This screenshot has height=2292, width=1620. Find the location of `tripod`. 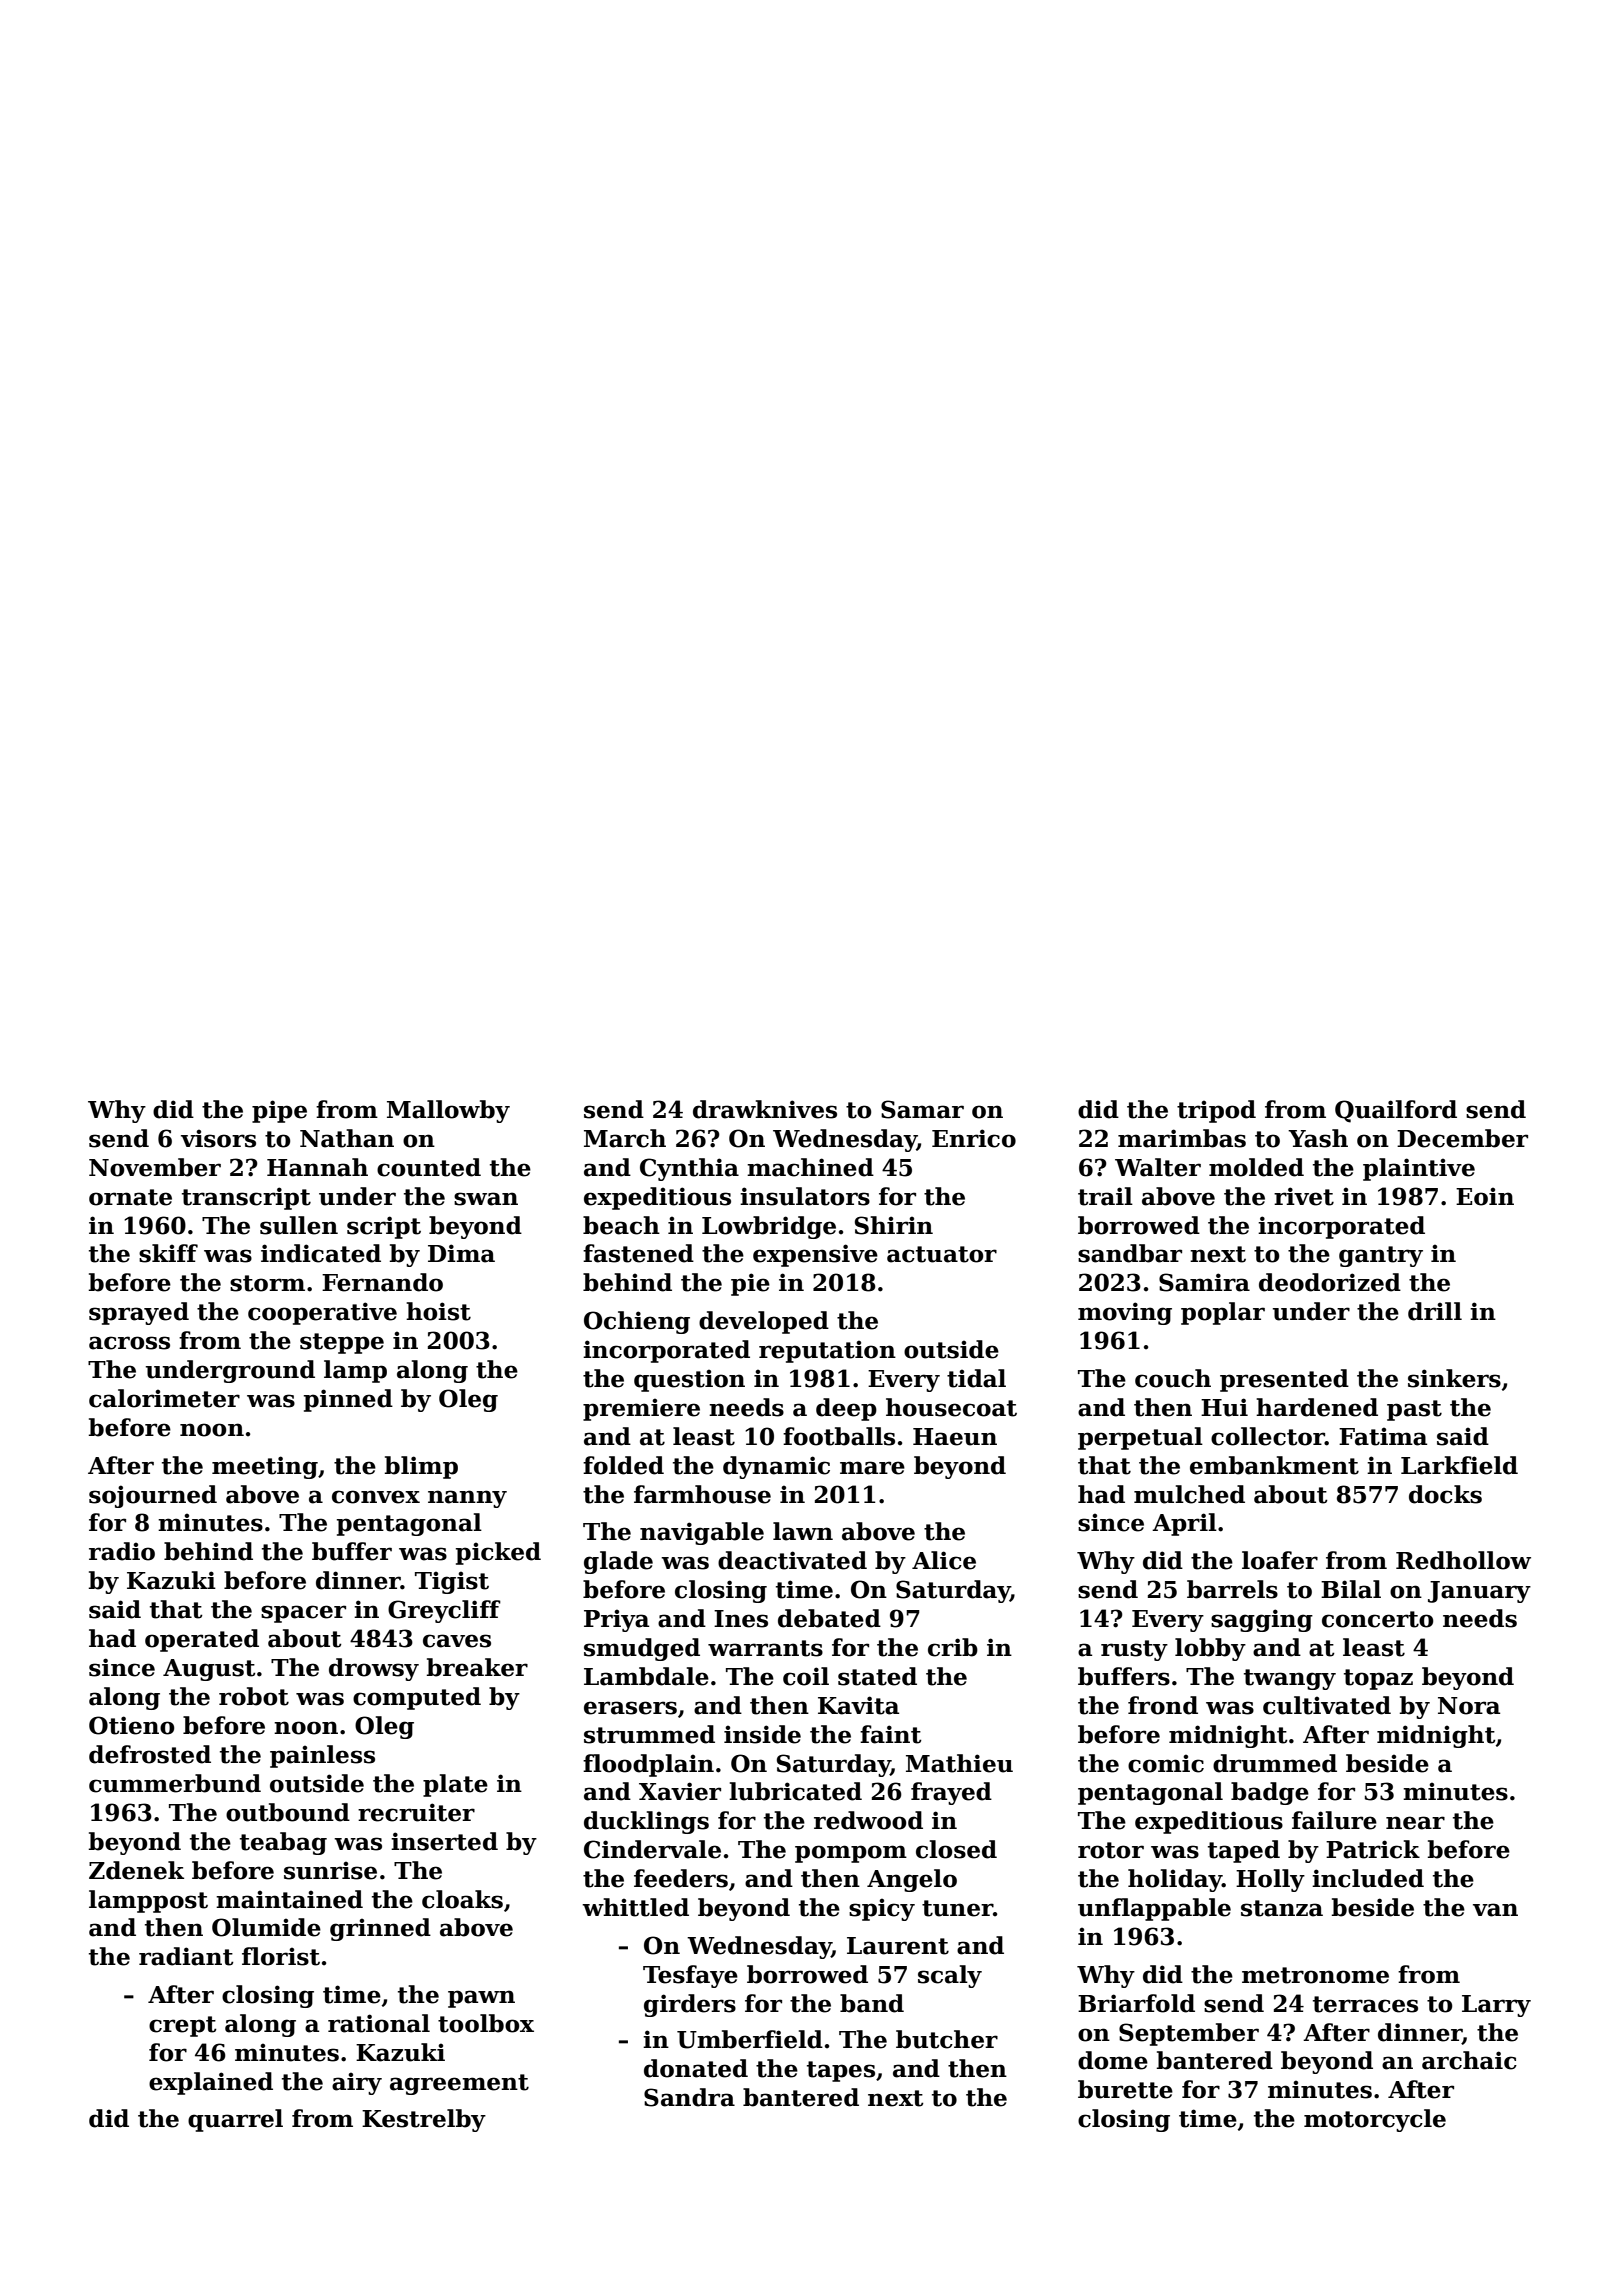

tripod is located at coordinates (1216, 1111).
